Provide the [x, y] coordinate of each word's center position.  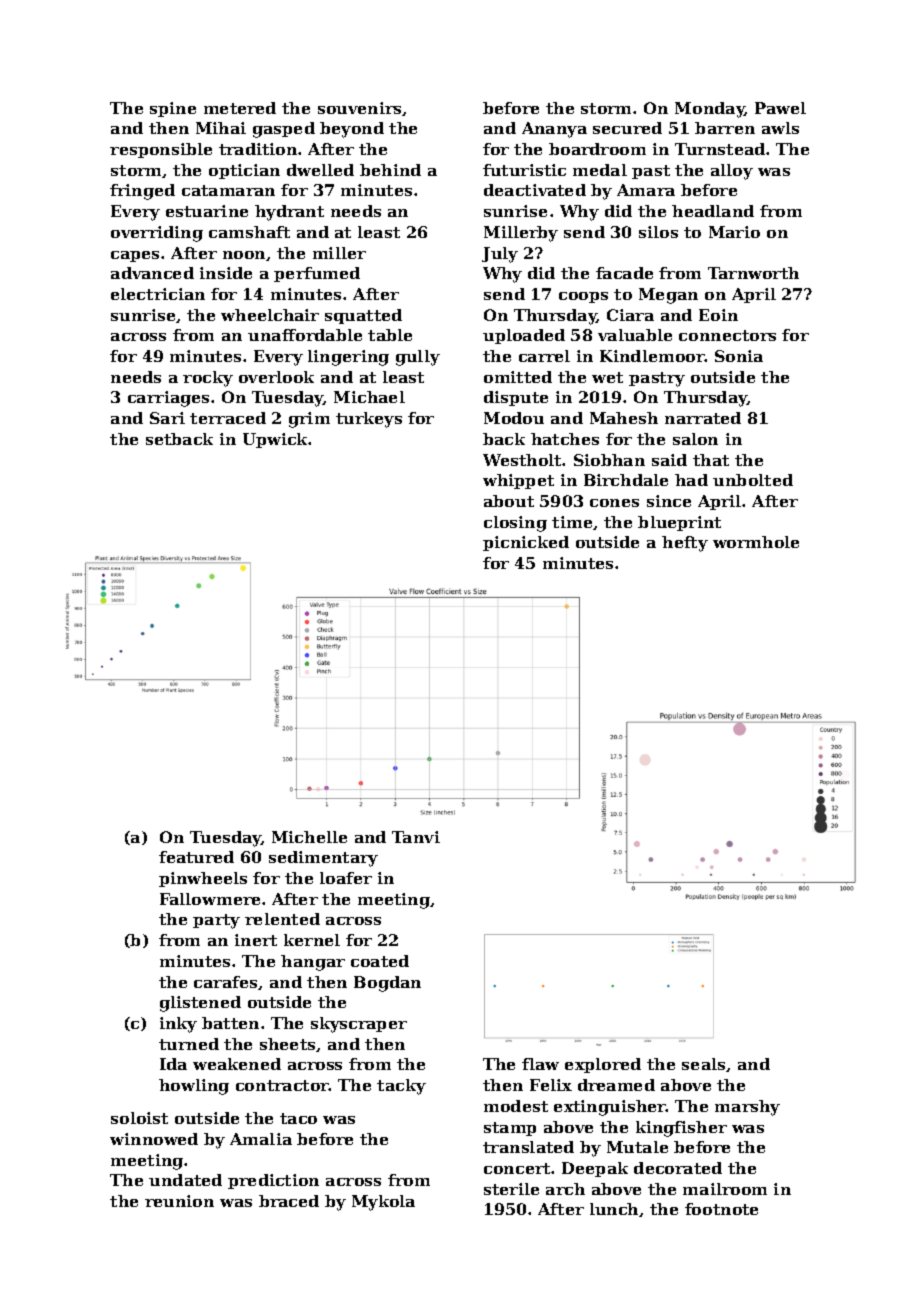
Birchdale [626, 480]
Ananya [554, 130]
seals [703, 1064]
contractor [282, 1085]
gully [418, 358]
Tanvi [416, 837]
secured [627, 128]
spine [173, 109]
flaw [540, 1064]
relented [282, 919]
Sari [167, 418]
